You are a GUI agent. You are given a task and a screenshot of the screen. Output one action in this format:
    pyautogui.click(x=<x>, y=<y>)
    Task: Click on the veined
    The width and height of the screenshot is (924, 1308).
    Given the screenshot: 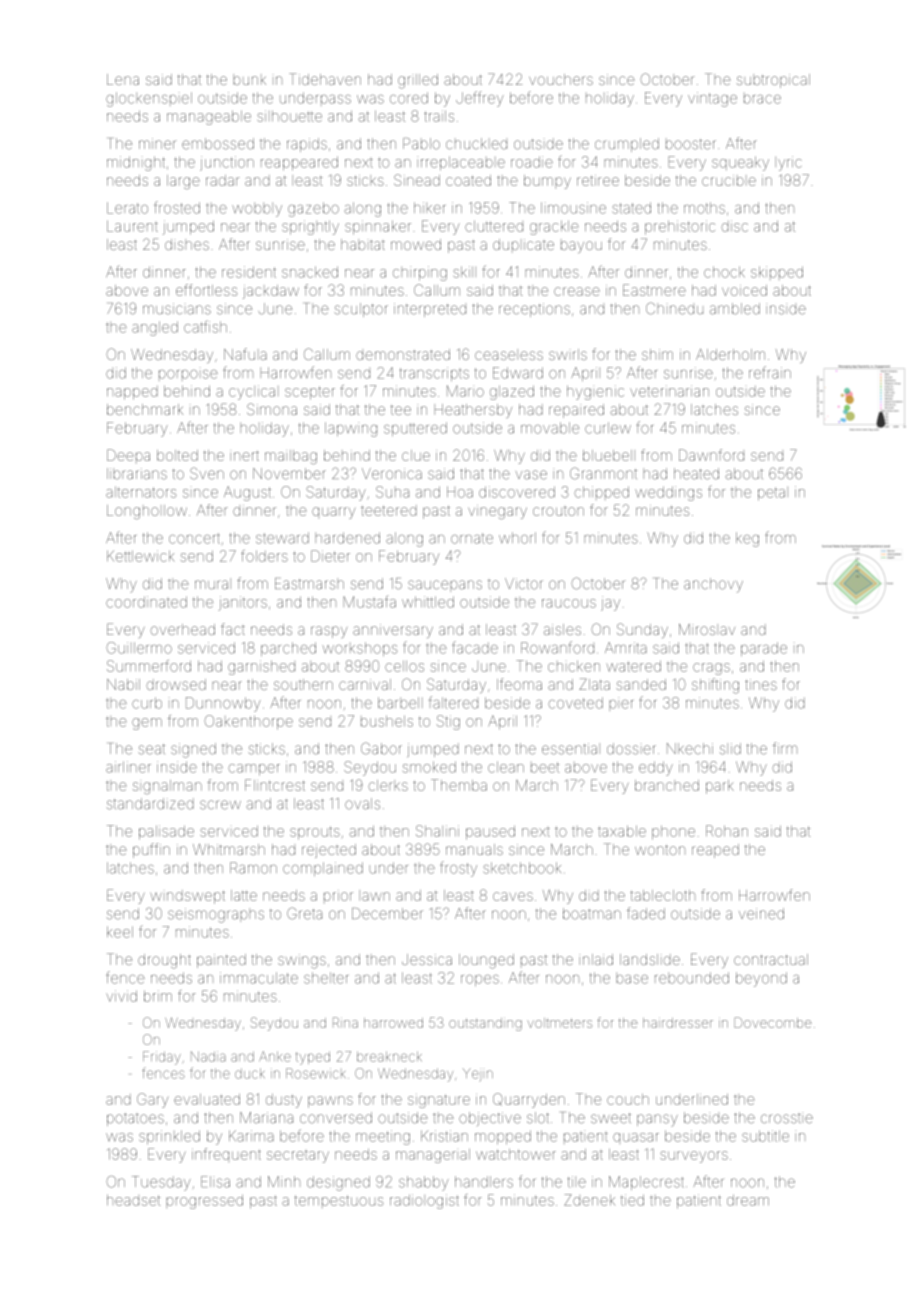 What is the action you would take?
    pyautogui.click(x=761, y=914)
